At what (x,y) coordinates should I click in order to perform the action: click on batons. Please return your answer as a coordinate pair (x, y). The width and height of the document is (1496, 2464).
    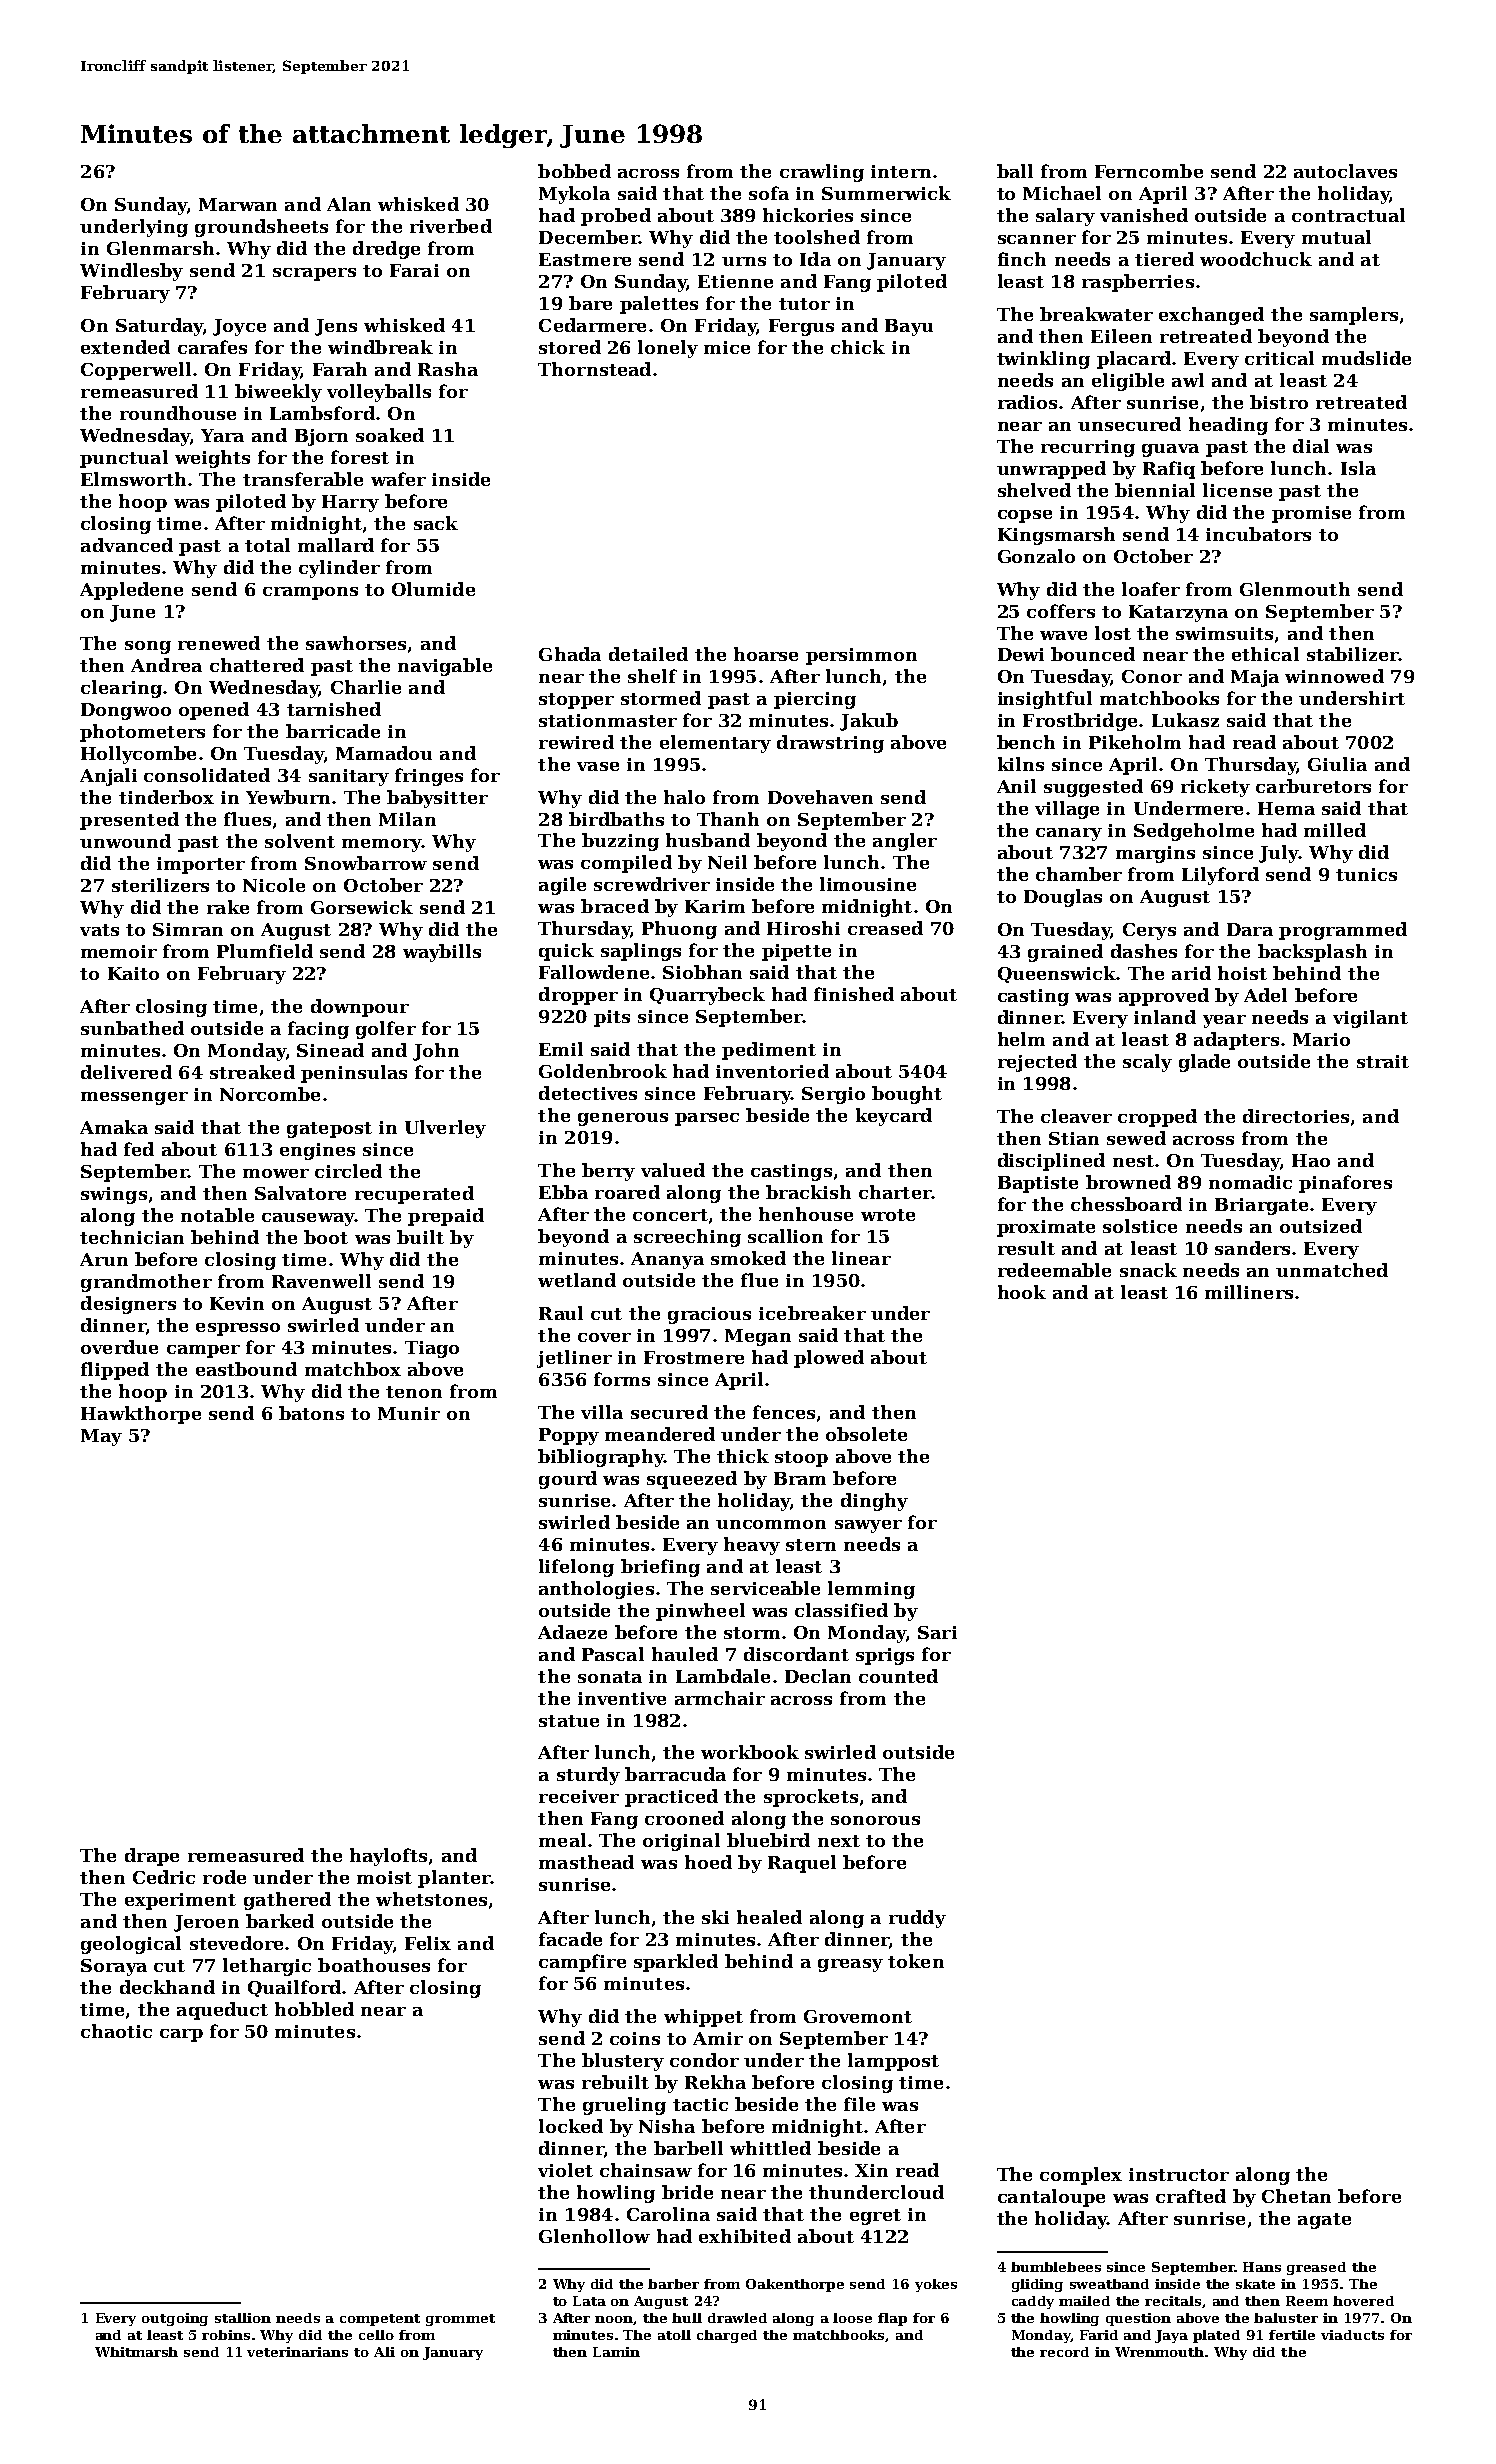
    Looking at the image, I should click on (311, 1413).
